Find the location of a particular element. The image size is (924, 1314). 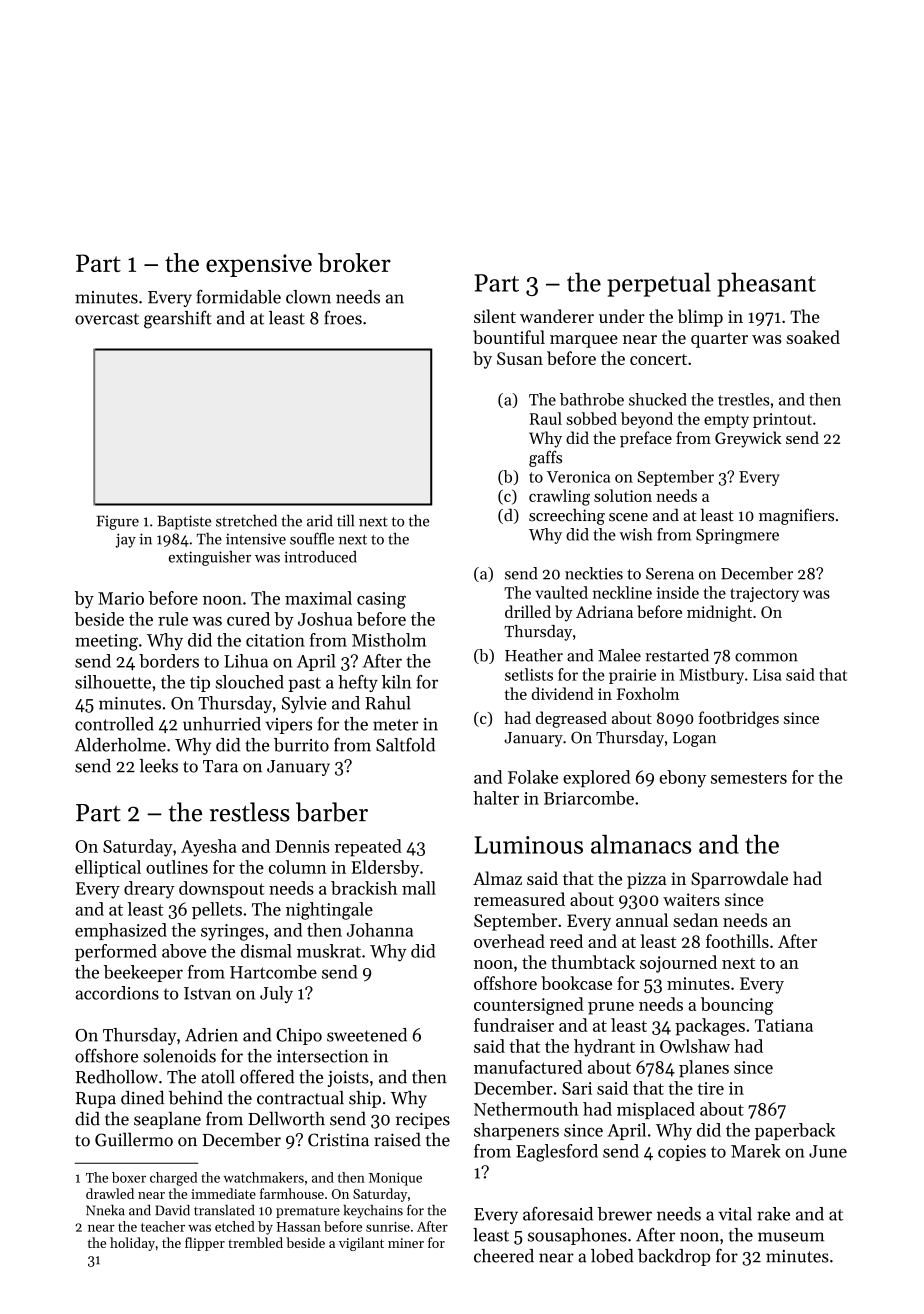

wanderer is located at coordinates (557, 316).
